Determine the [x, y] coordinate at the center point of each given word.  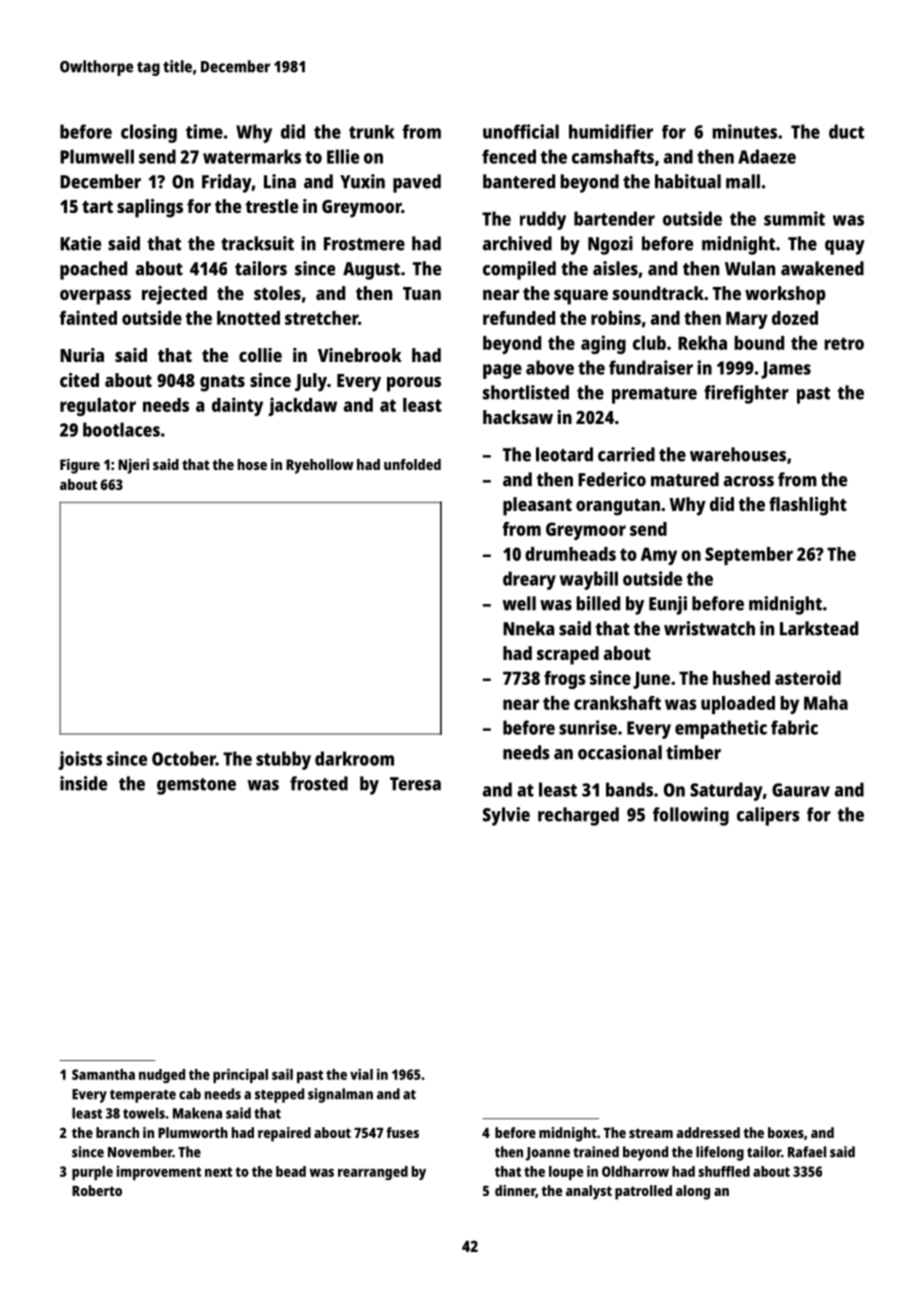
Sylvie [506, 816]
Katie [80, 243]
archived [517, 243]
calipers [768, 816]
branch [117, 1132]
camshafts [613, 156]
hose [252, 464]
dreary [529, 580]
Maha [826, 703]
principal [240, 1075]
